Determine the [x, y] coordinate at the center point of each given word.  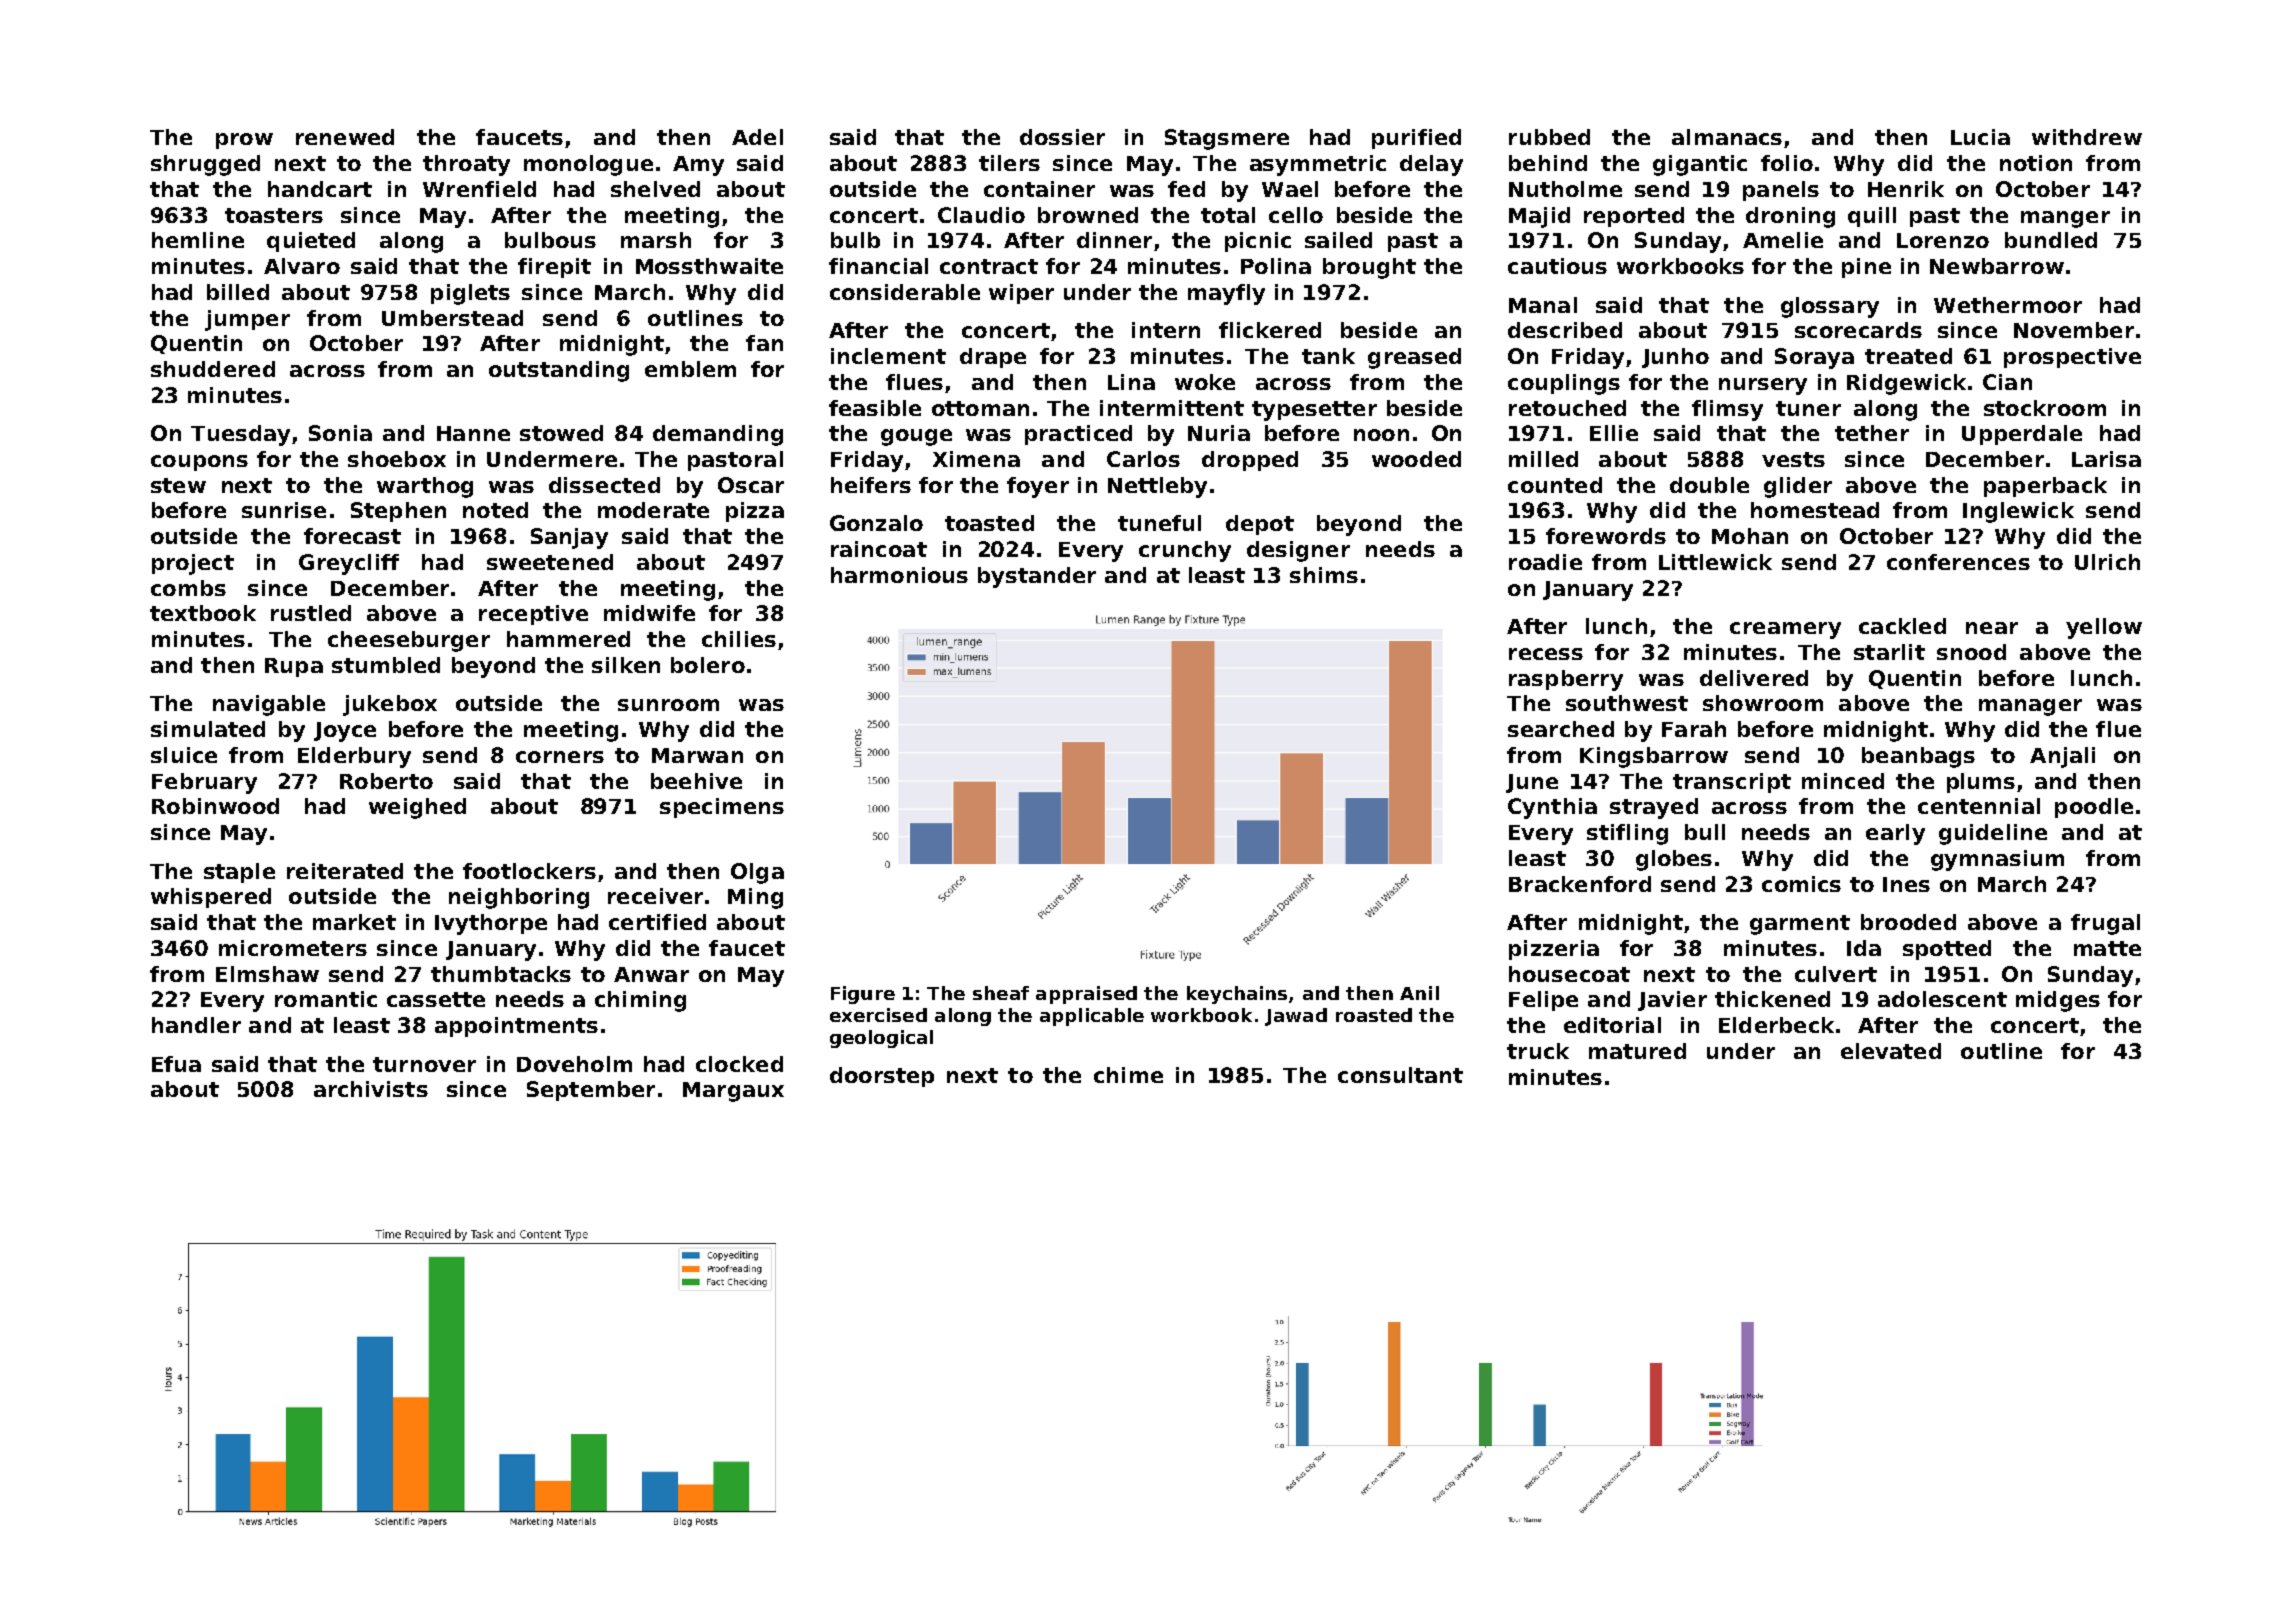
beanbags [1918, 757]
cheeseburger [409, 641]
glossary [1830, 307]
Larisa [2106, 459]
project [193, 564]
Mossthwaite [709, 266]
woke [1205, 382]
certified [657, 922]
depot [1260, 525]
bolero [708, 665]
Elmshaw [267, 974]
